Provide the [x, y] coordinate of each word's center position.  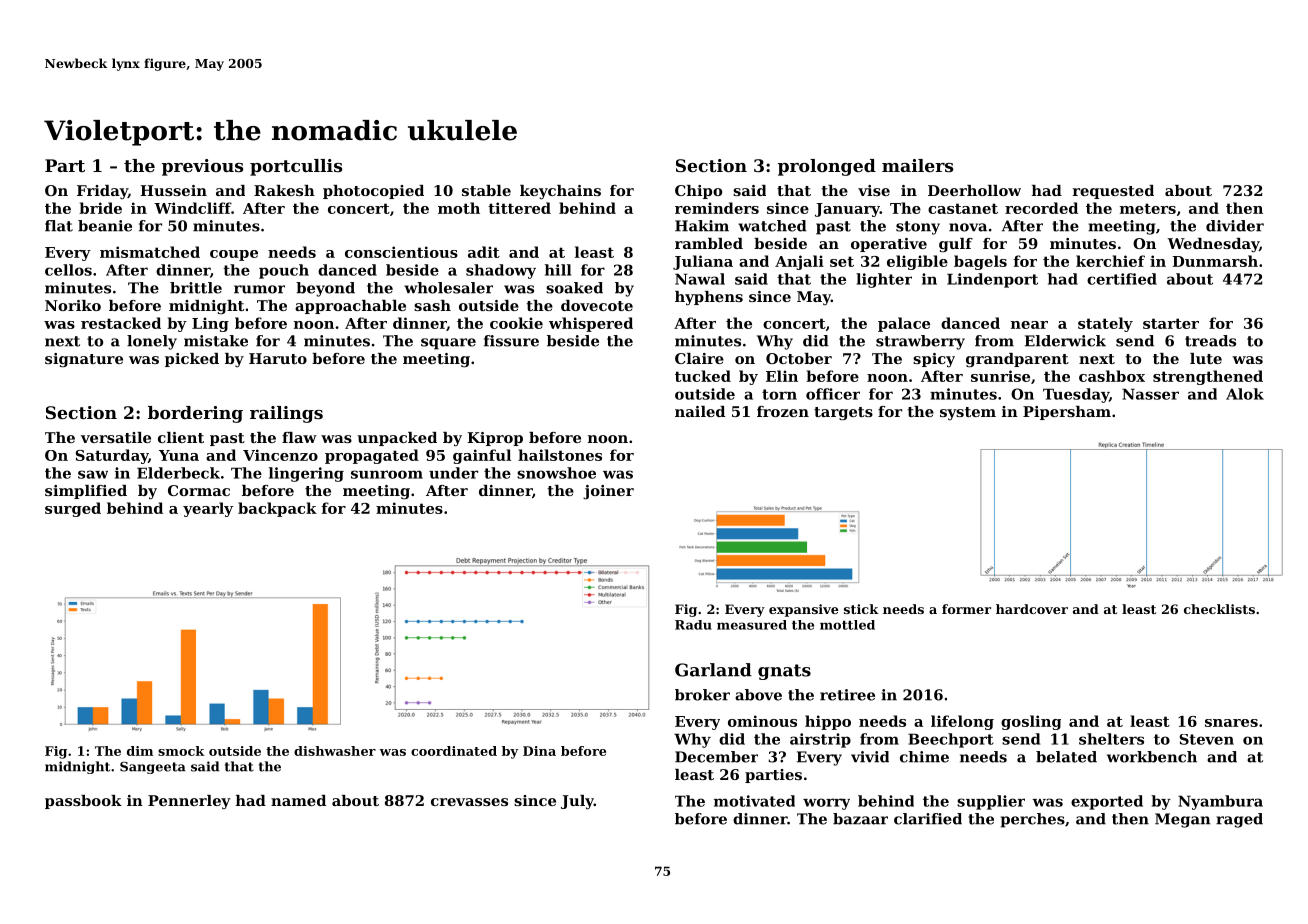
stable [486, 190]
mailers [917, 165]
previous [202, 167]
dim [140, 751]
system [968, 413]
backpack [277, 509]
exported [1107, 802]
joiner [608, 492]
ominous [762, 721]
